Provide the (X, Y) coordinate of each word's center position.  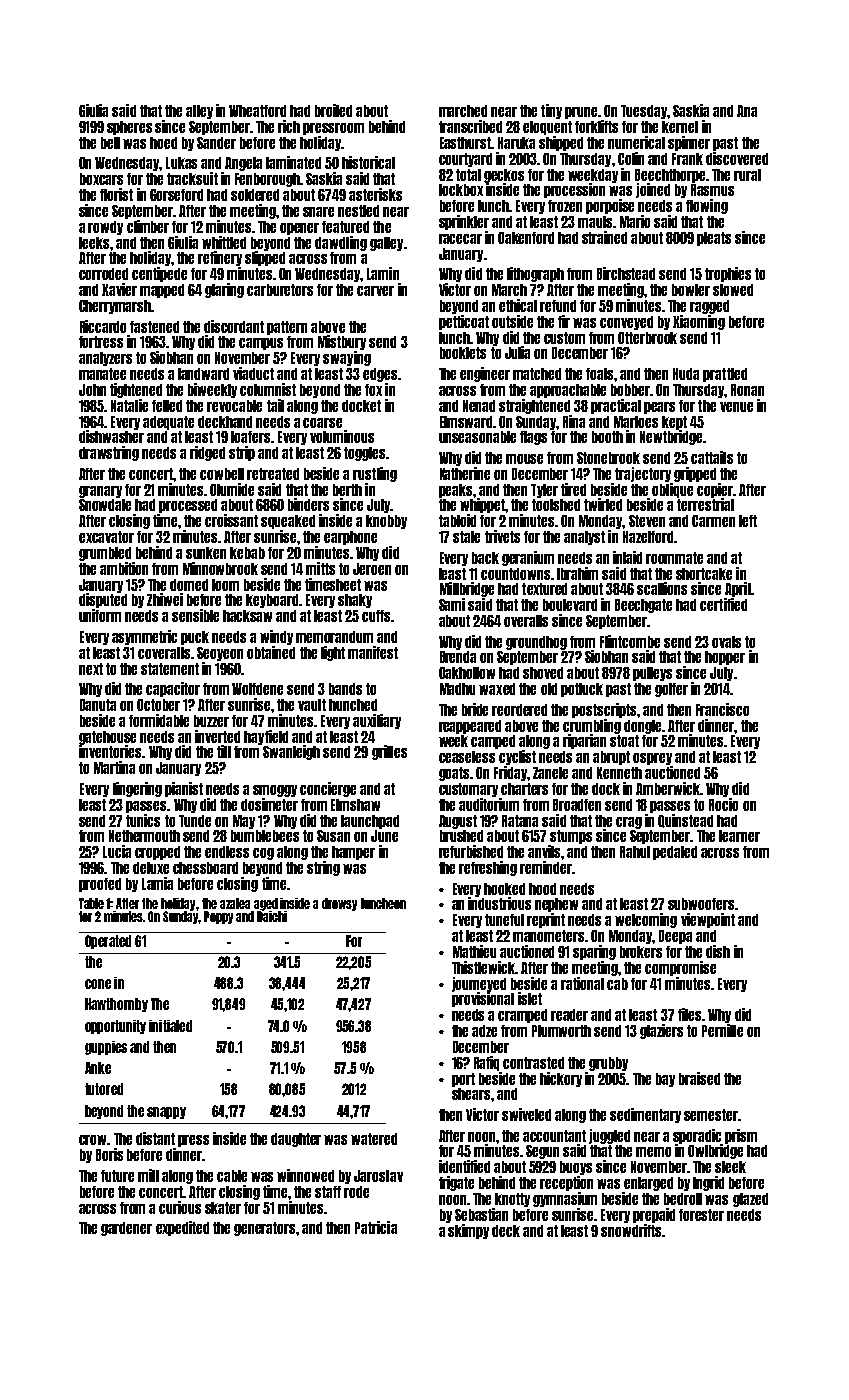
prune (581, 113)
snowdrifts (631, 1230)
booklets (463, 353)
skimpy (468, 1231)
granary (100, 492)
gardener (126, 1229)
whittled (224, 242)
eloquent (547, 128)
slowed (733, 290)
